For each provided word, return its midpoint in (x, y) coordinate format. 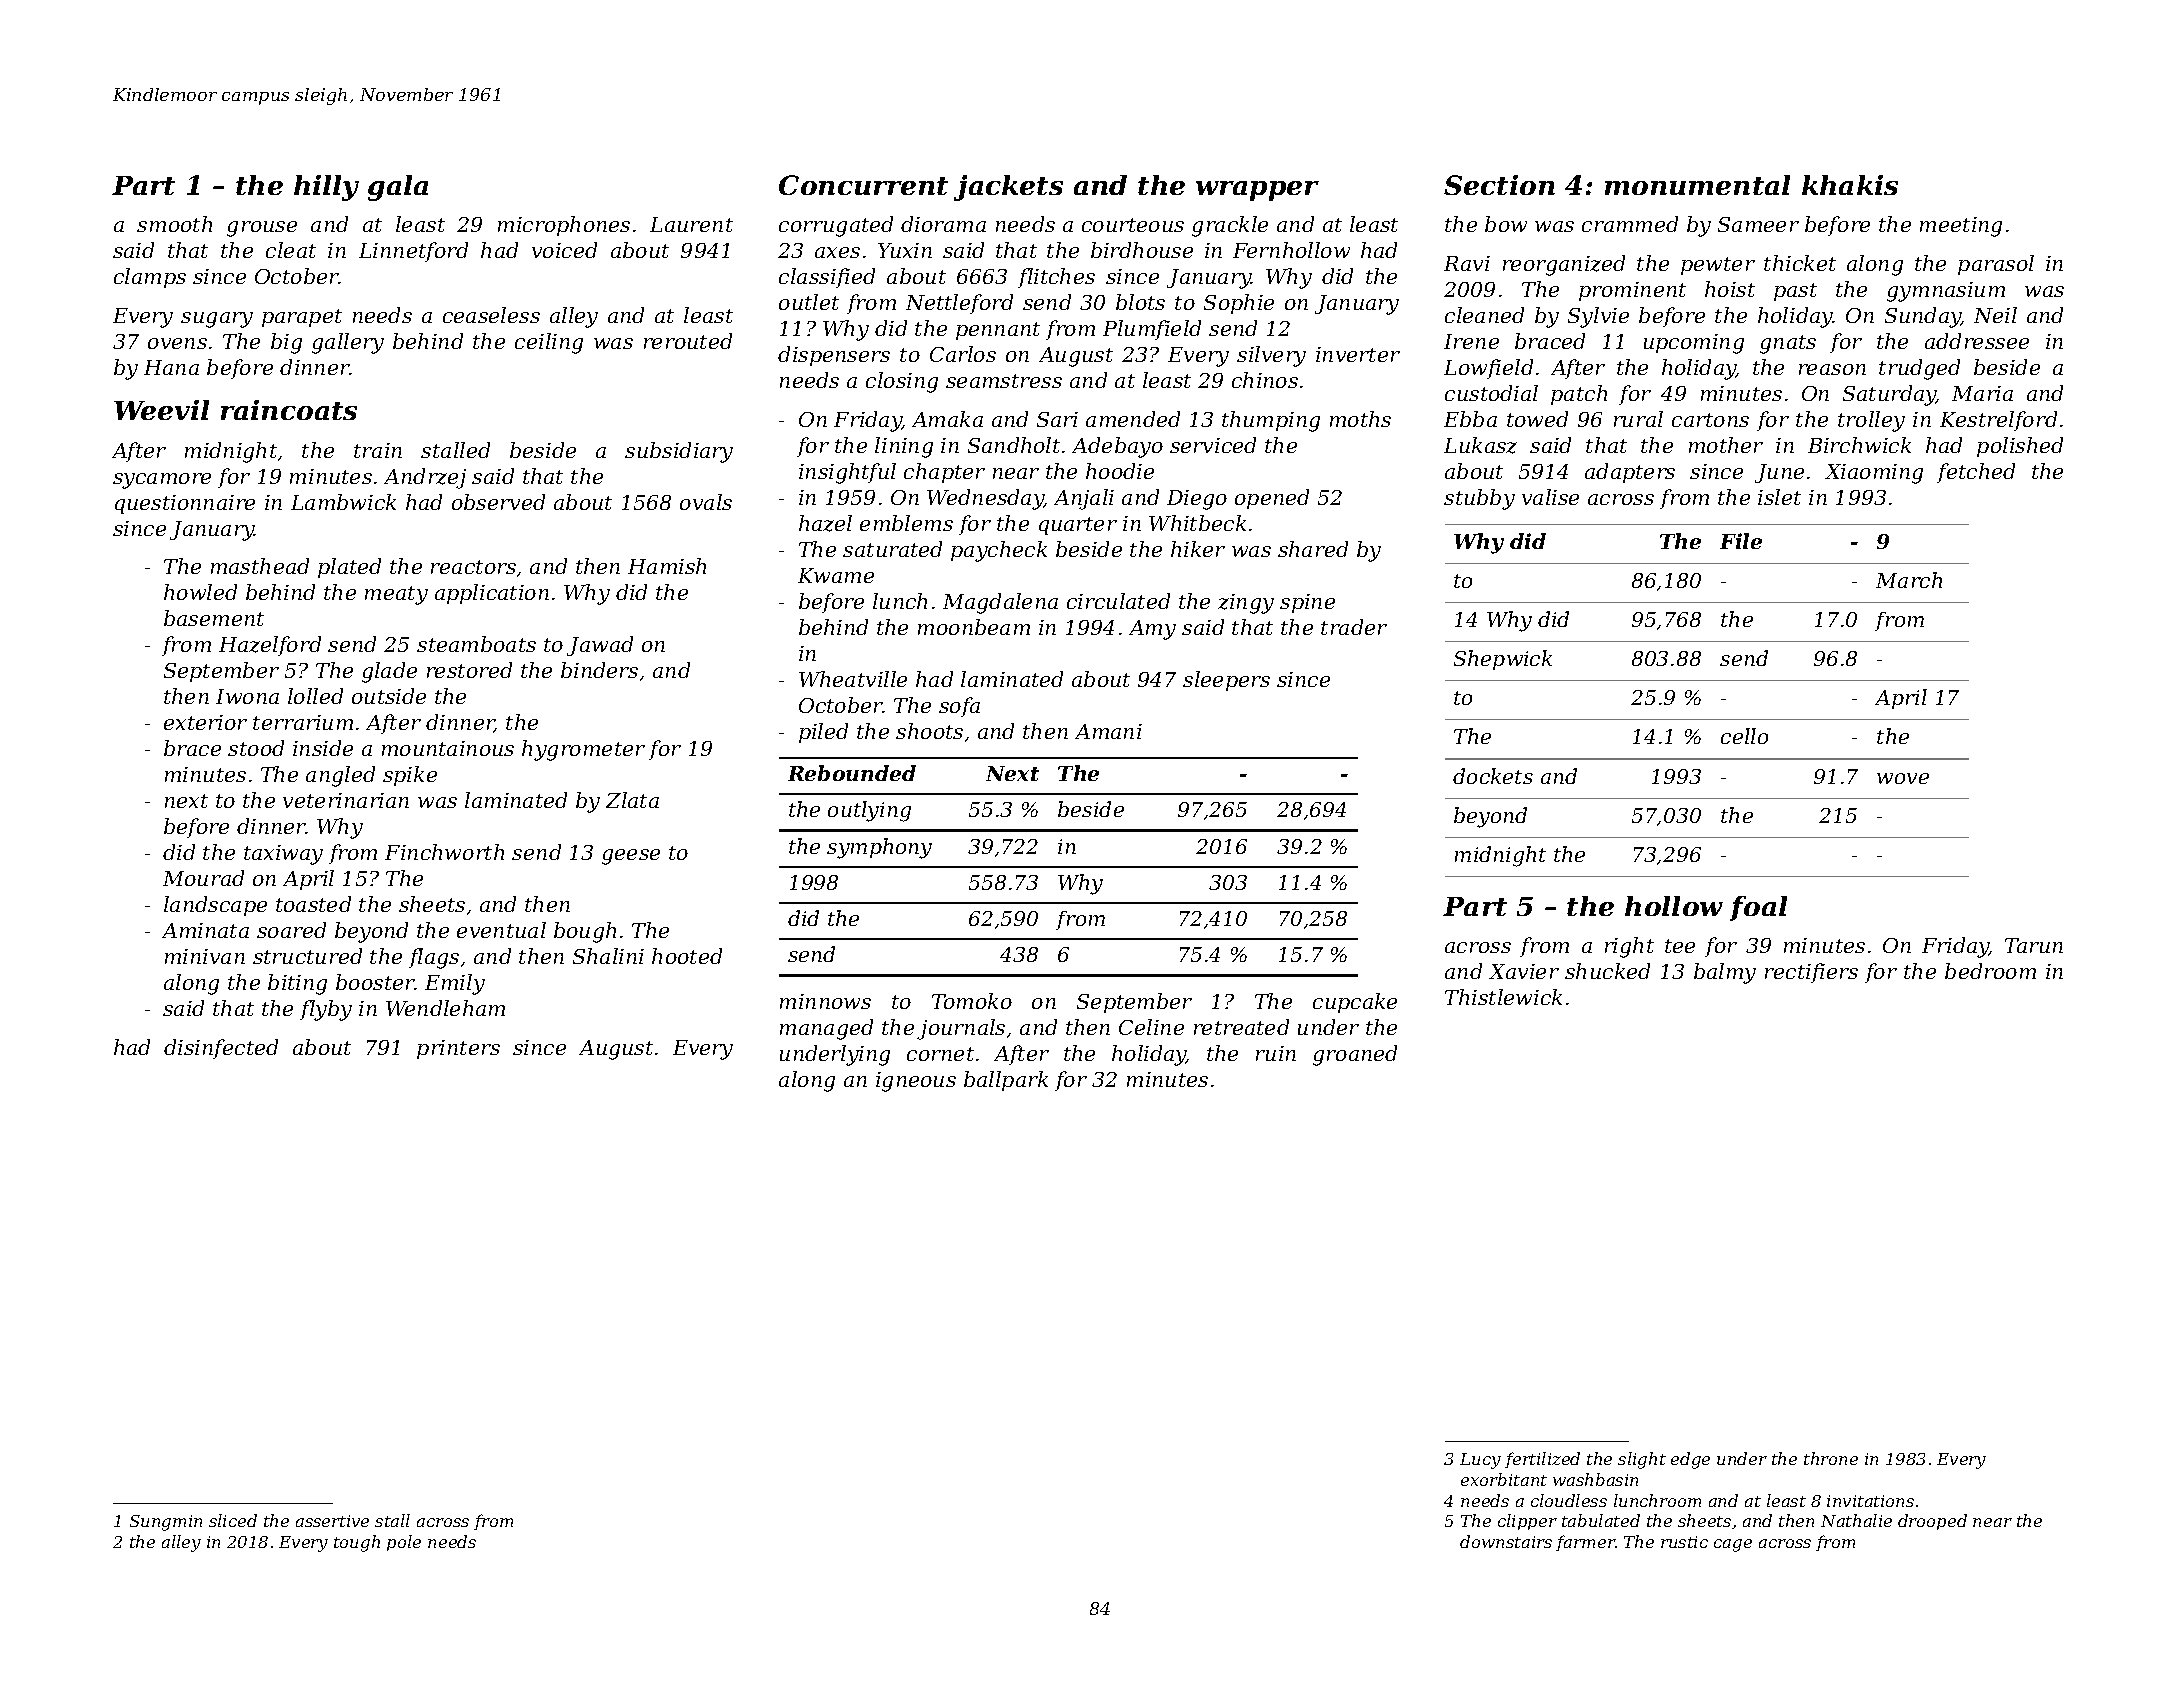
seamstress (1004, 381)
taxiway (283, 855)
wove (1903, 778)
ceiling (549, 343)
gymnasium (1946, 292)
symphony (879, 848)
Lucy (1480, 1461)
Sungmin (166, 1523)
